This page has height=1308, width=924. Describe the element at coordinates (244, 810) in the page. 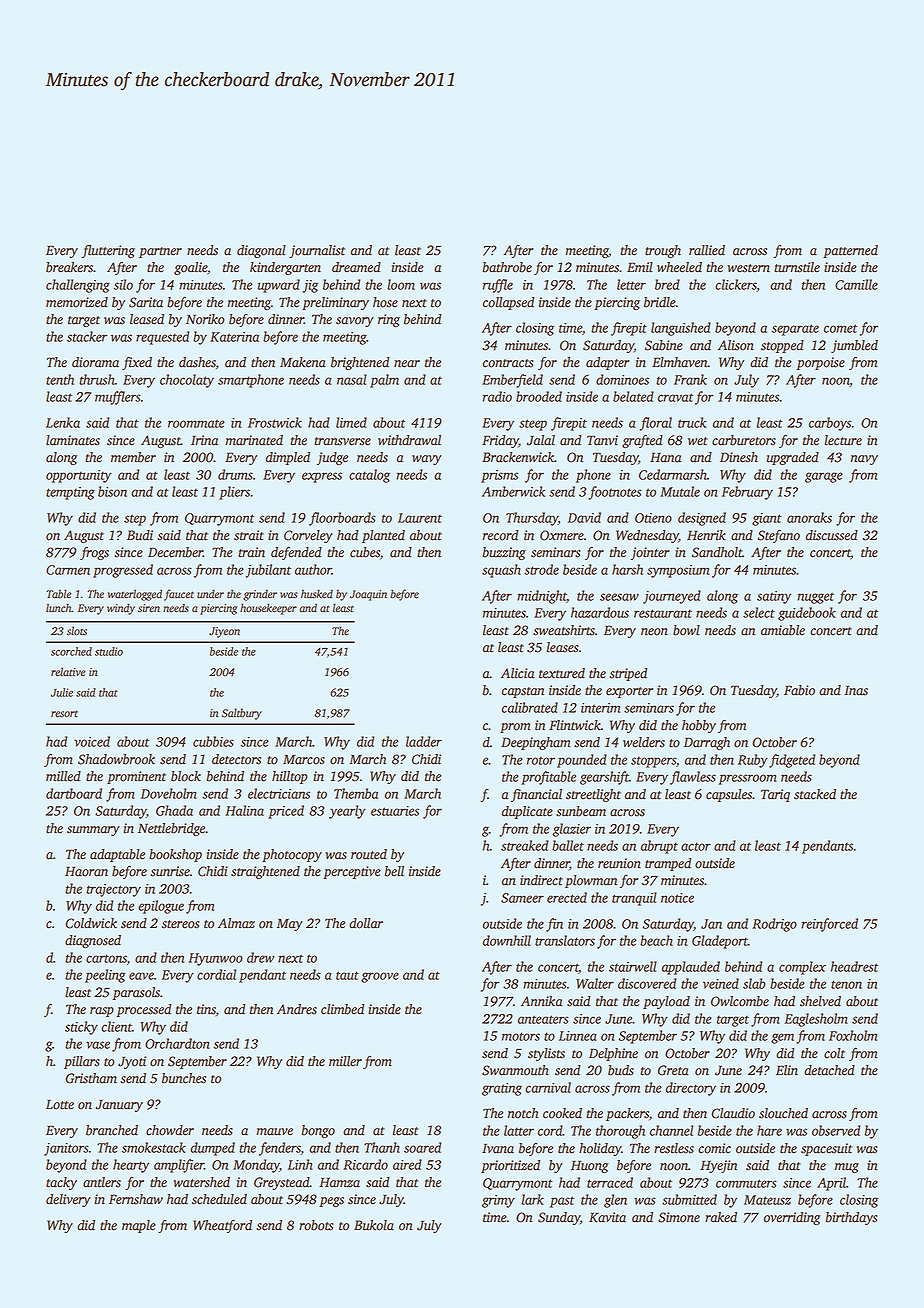

I see `Halina` at that location.
